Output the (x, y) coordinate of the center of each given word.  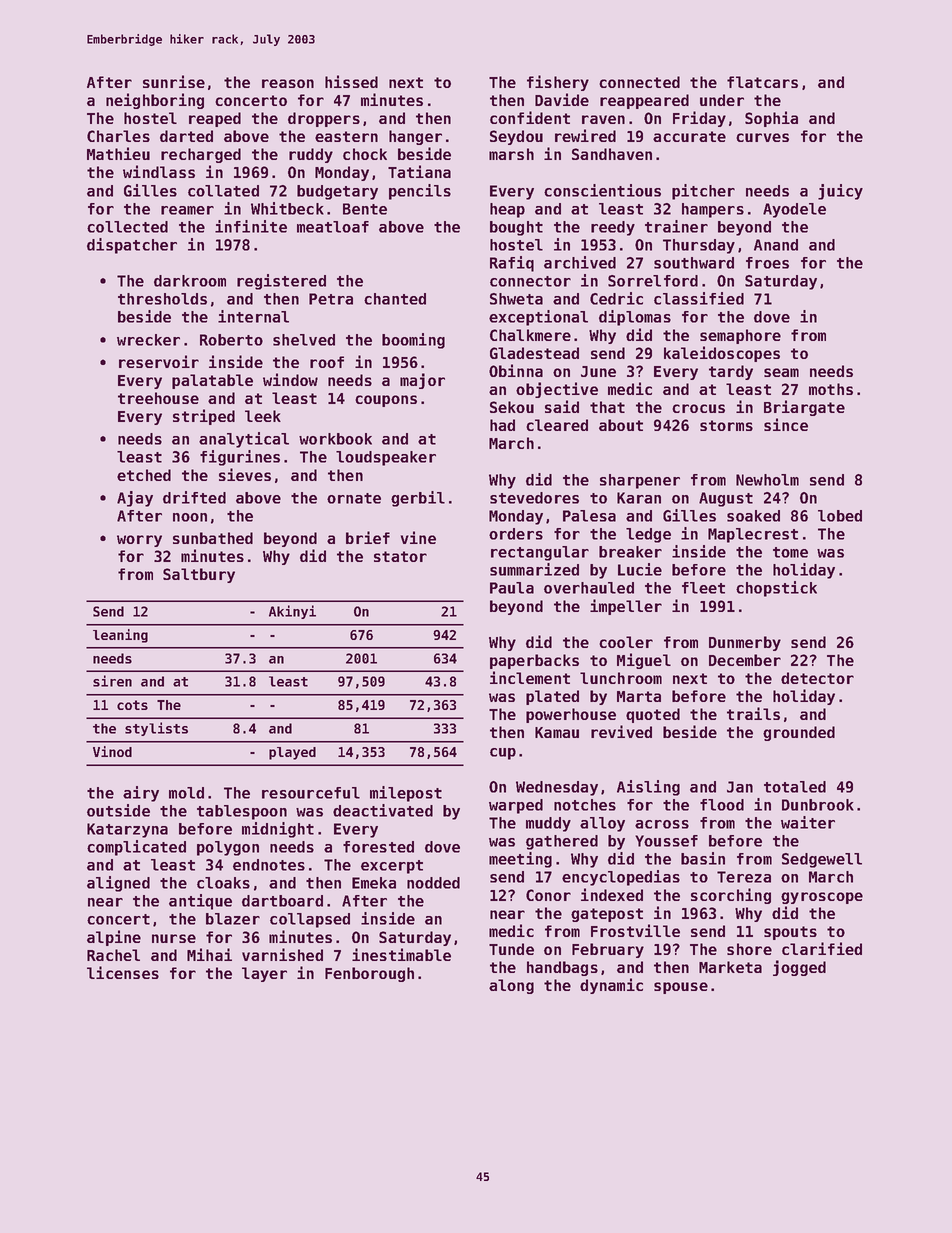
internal (253, 316)
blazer (233, 919)
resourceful (311, 793)
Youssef (666, 841)
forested (378, 847)
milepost (406, 794)
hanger (415, 137)
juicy (840, 192)
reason (288, 83)
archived (580, 262)
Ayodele (794, 210)
